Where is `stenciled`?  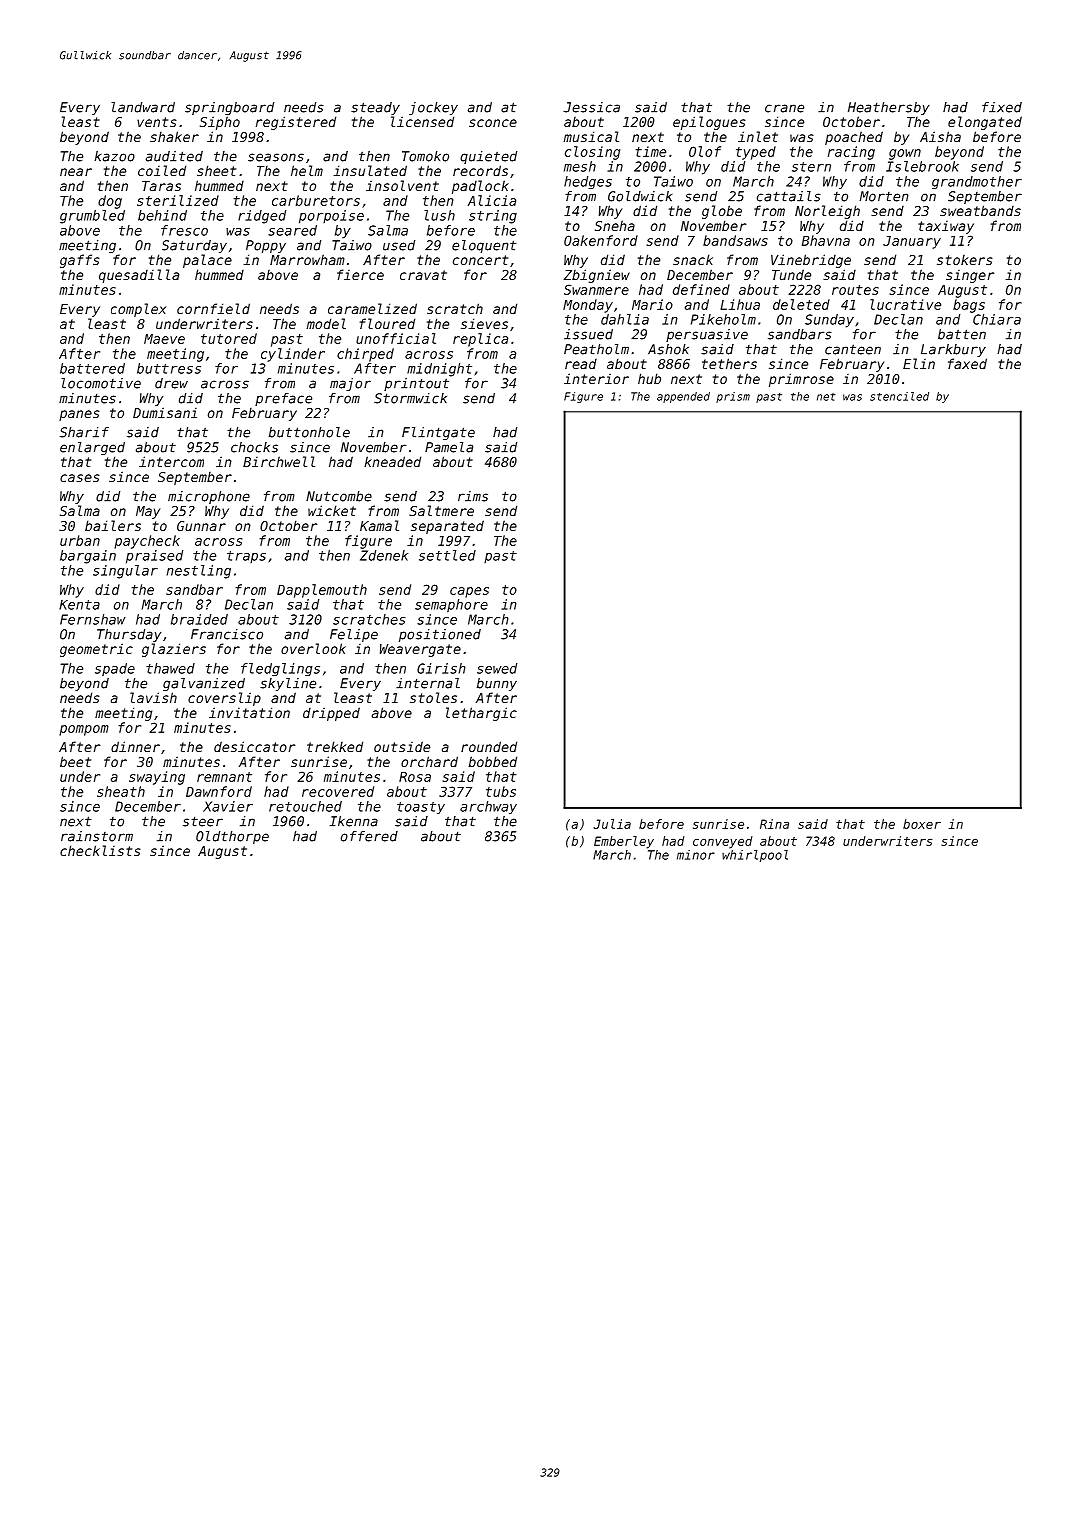
stenciled is located at coordinates (899, 396).
